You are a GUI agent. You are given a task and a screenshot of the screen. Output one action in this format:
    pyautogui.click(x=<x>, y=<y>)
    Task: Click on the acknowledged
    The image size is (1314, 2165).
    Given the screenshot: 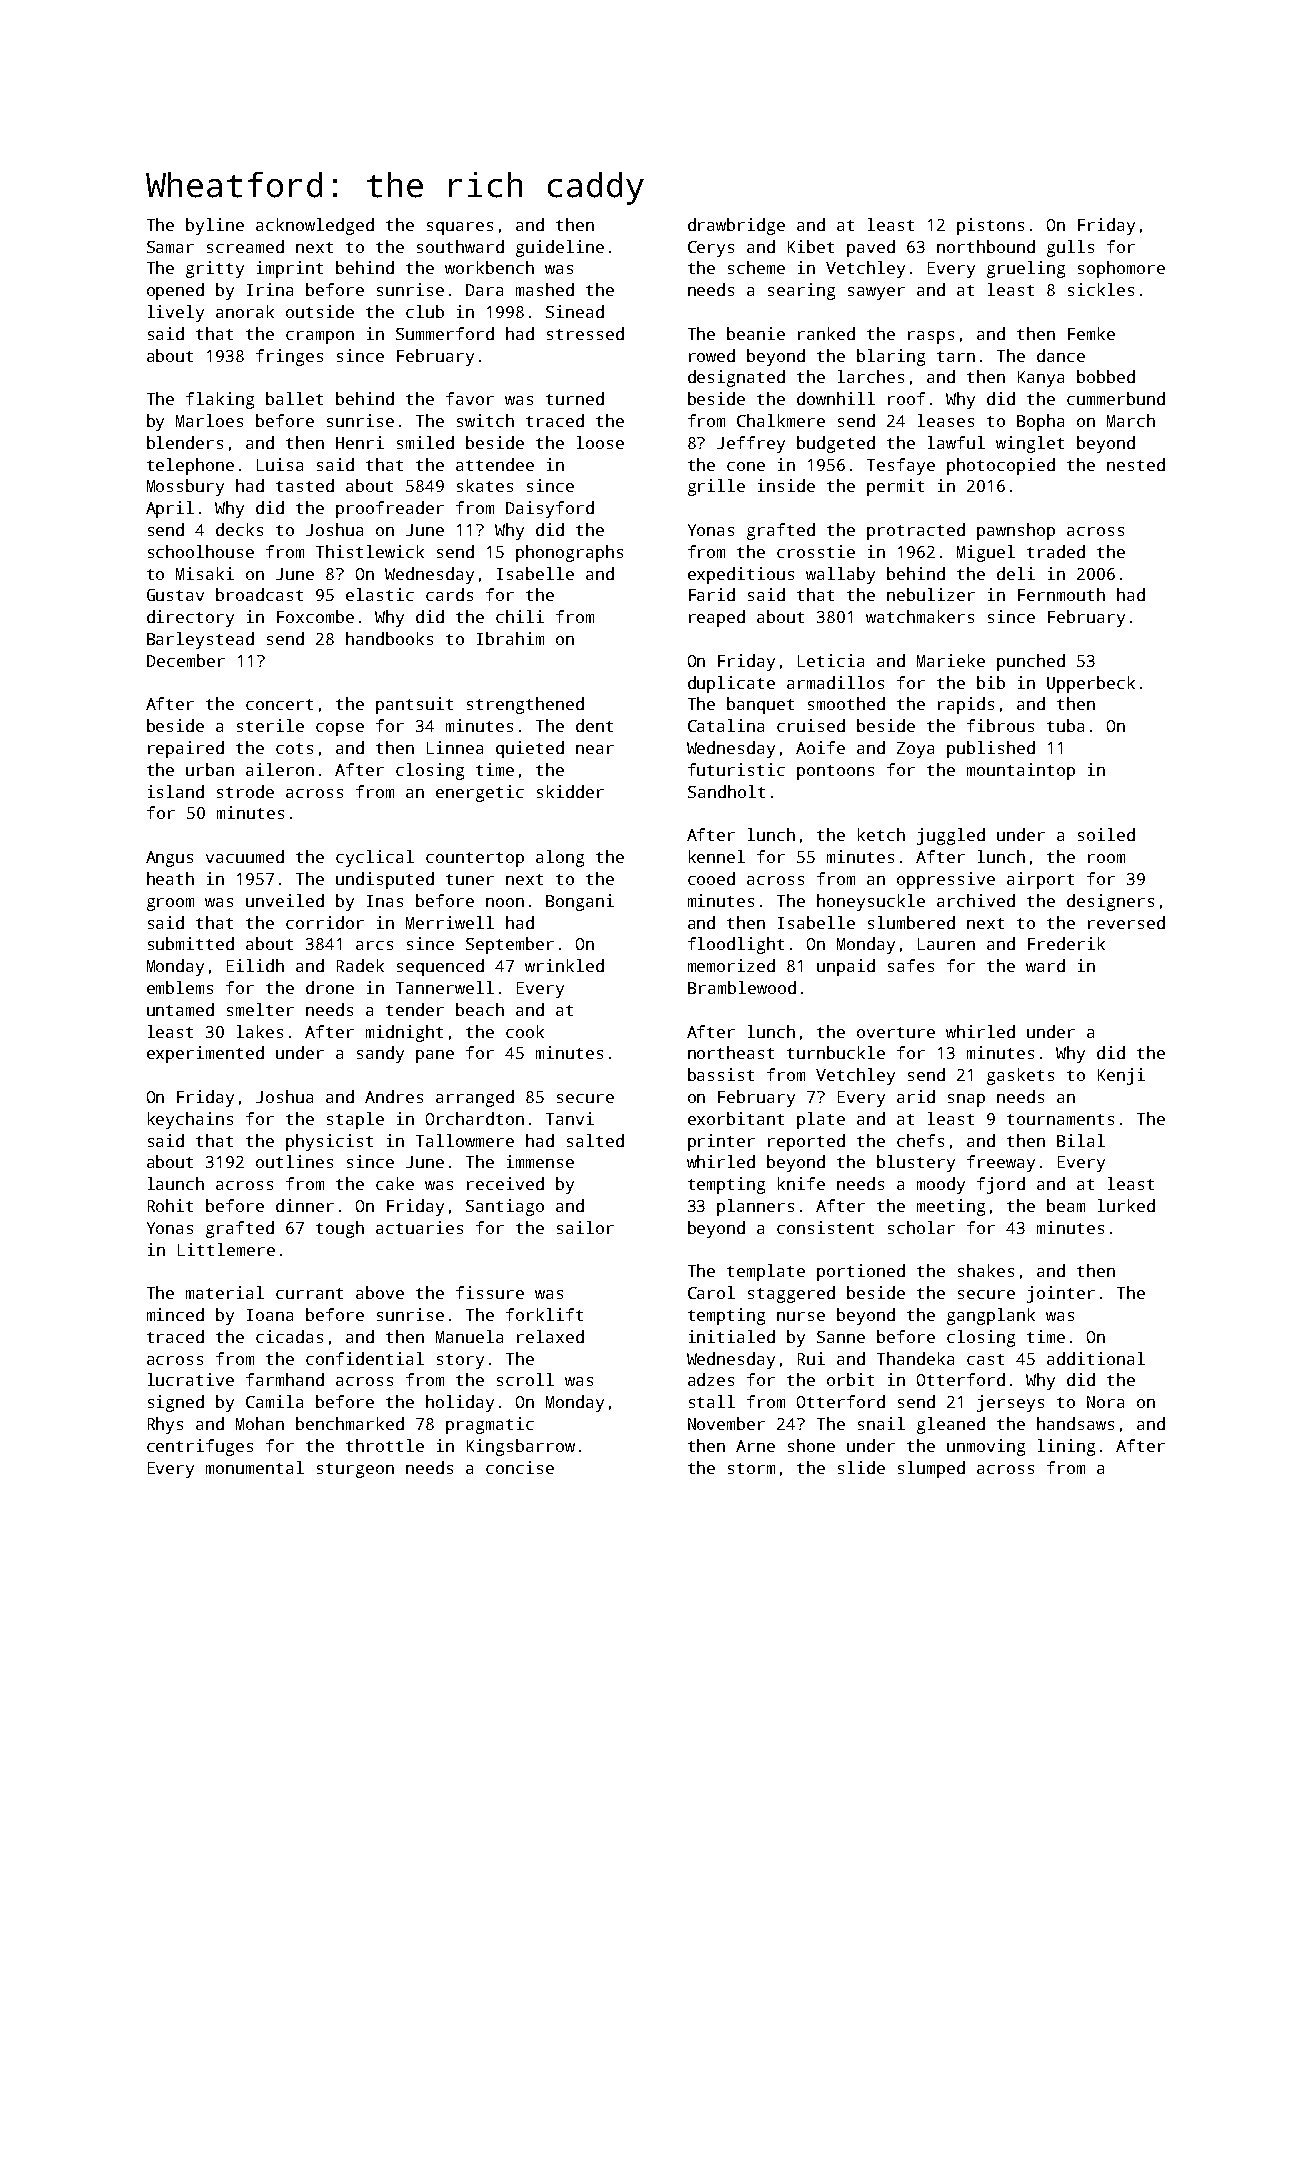 What is the action you would take?
    pyautogui.click(x=315, y=226)
